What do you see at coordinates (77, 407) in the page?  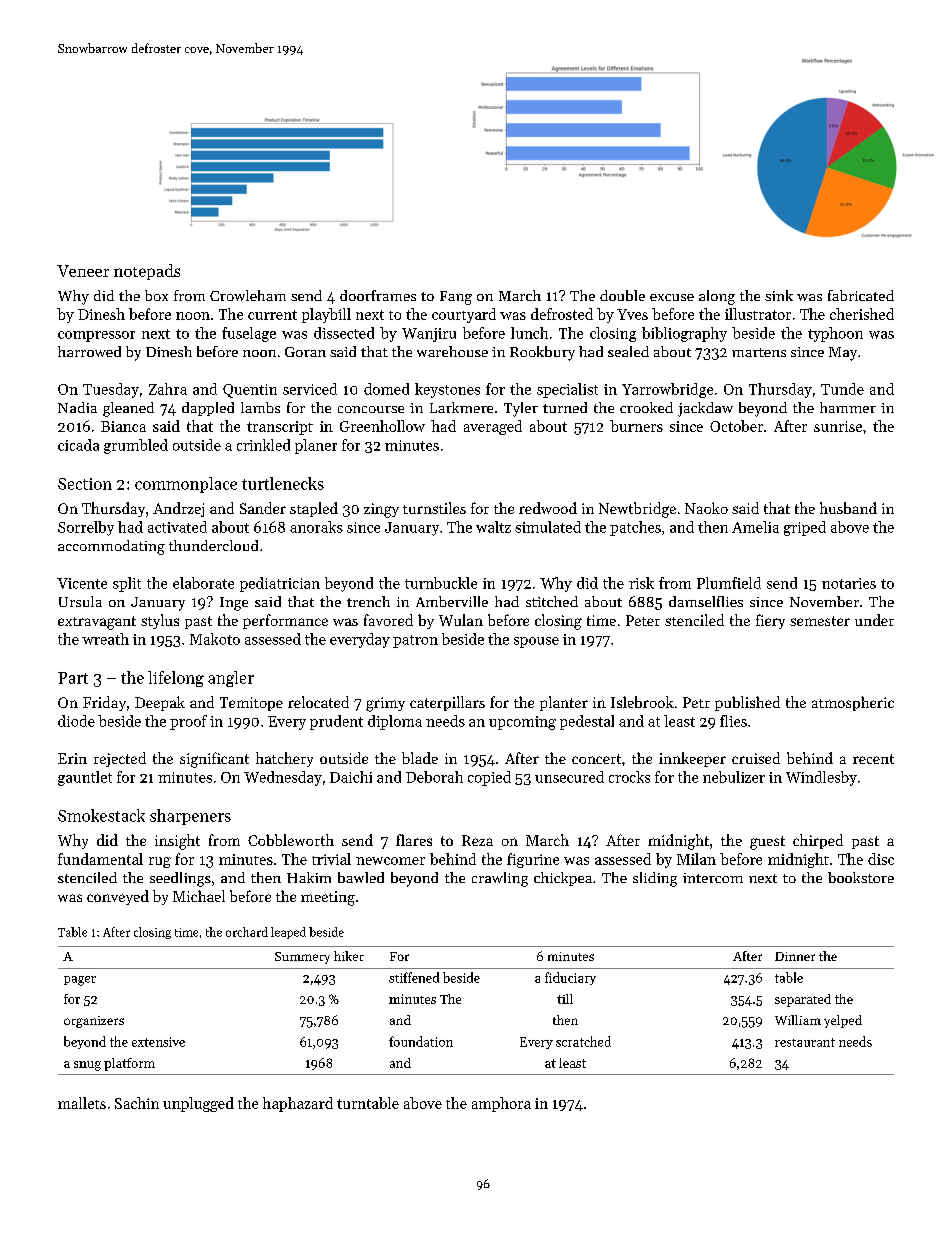 I see `Nadia` at bounding box center [77, 407].
